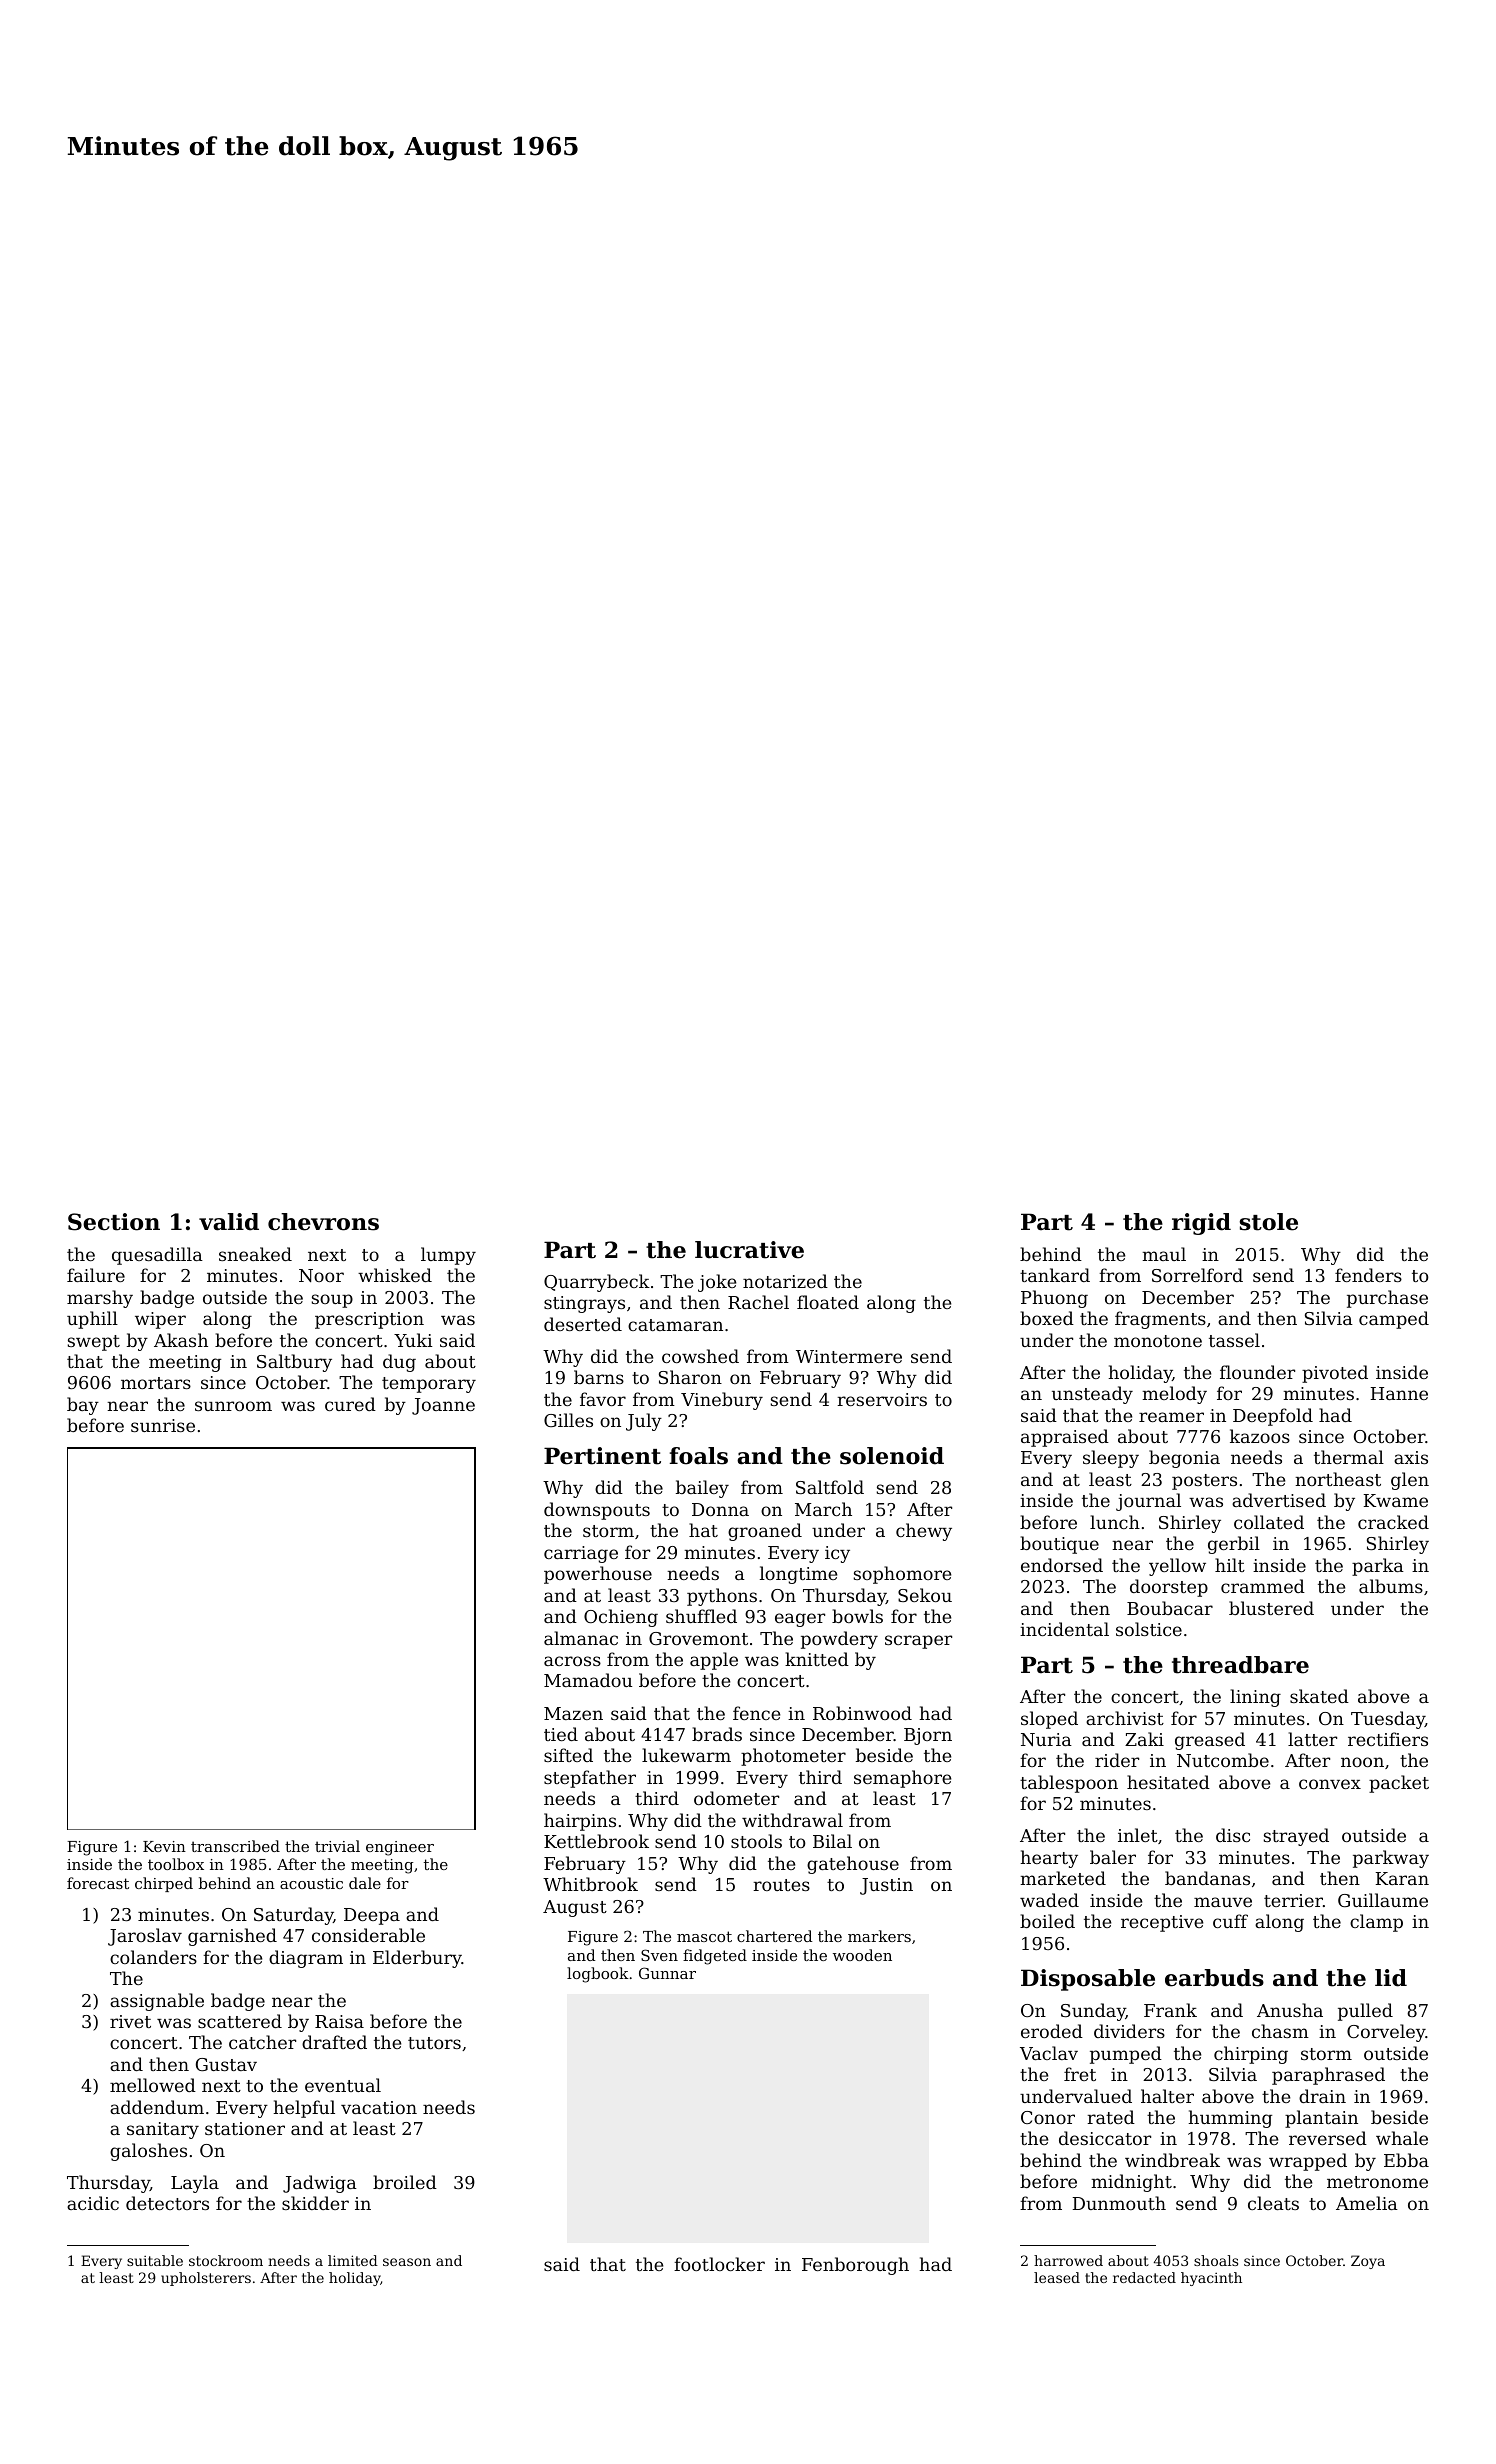 Image resolution: width=1496 pixels, height=2464 pixels. Describe the element at coordinates (332, 1301) in the screenshot. I see `soup` at that location.
